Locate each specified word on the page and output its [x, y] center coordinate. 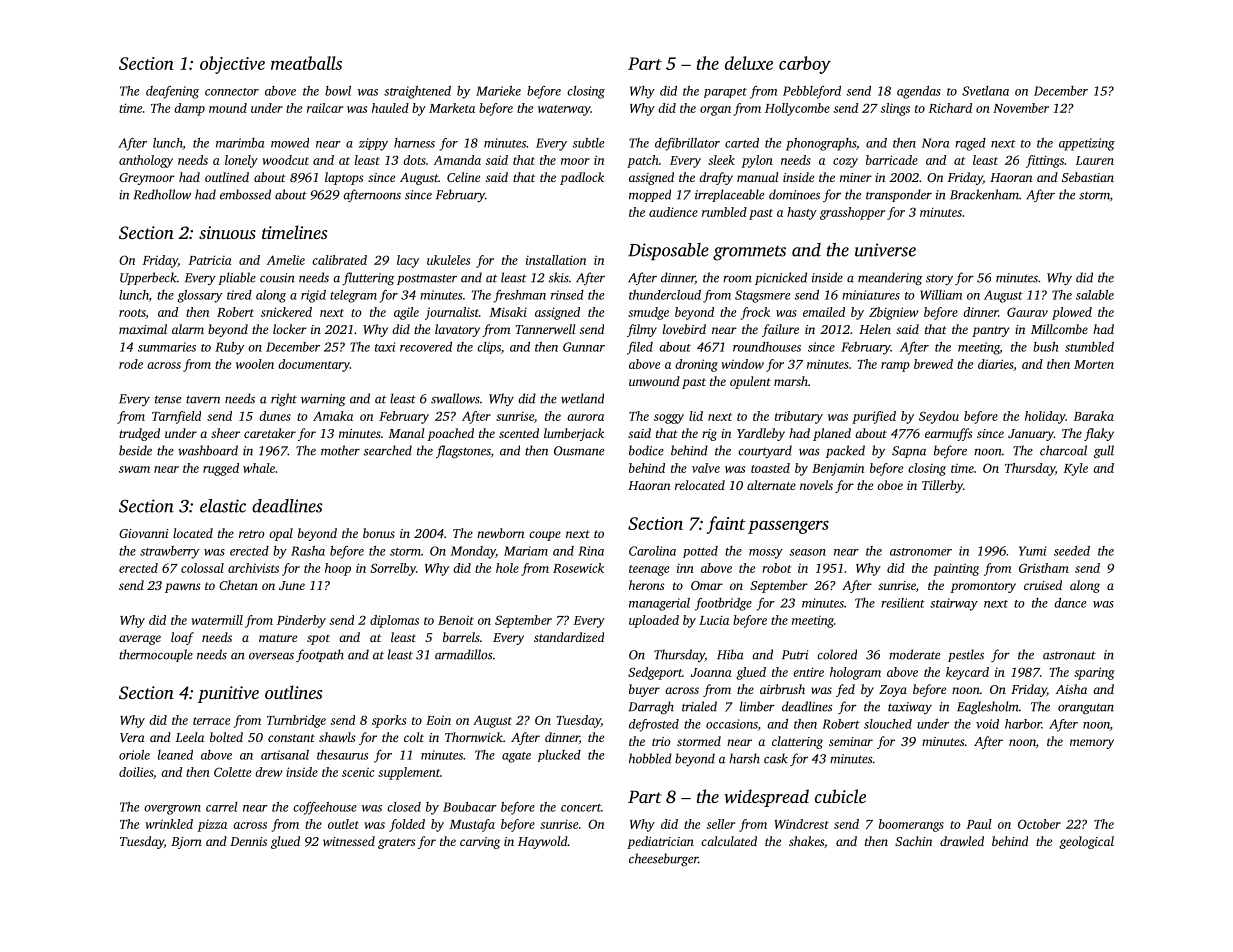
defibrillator [687, 144]
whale [259, 468]
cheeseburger [663, 859]
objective [232, 65]
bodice [646, 450]
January [1031, 435]
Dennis [248, 841]
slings [895, 109]
